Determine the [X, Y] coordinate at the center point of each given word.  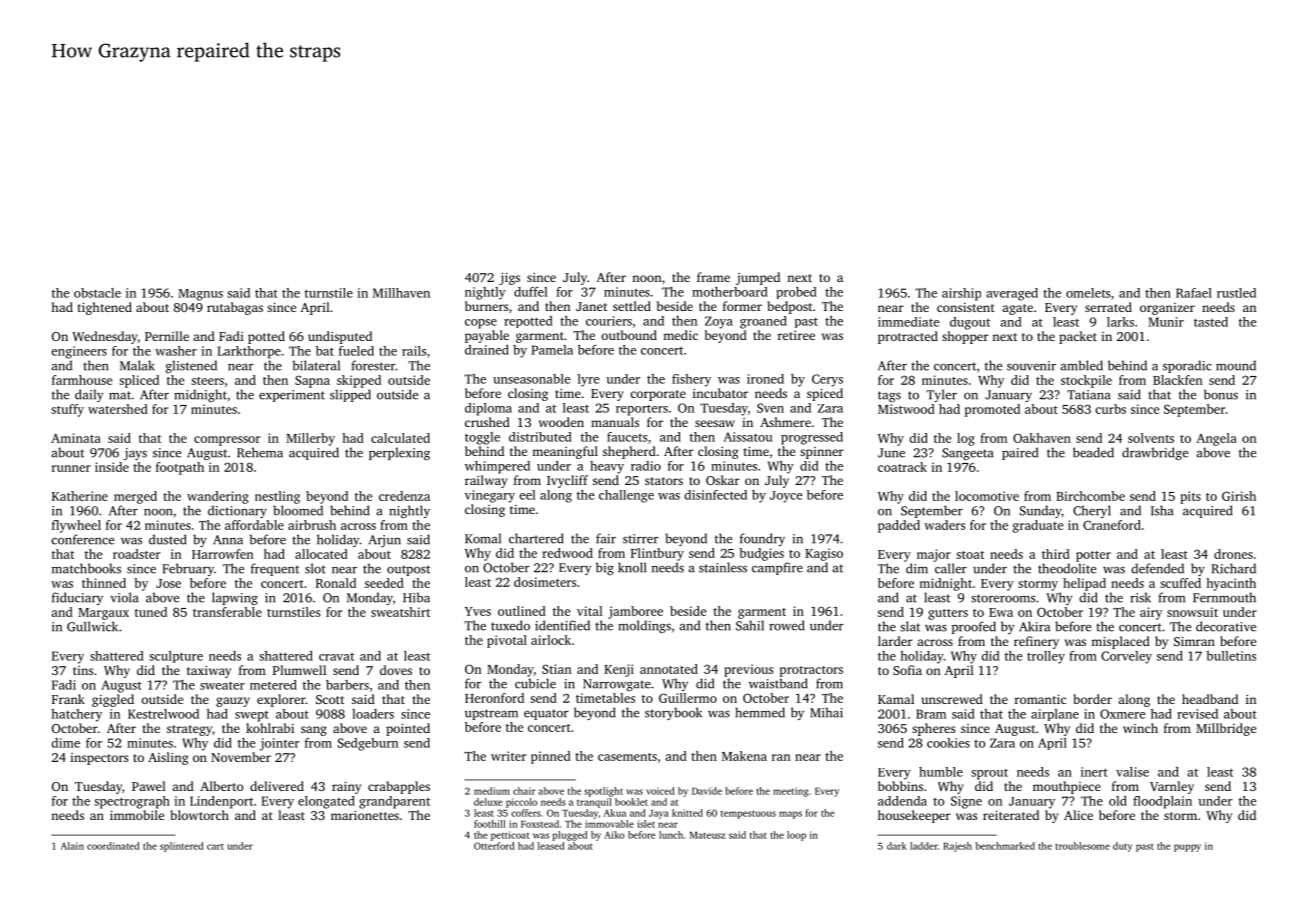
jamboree [635, 612]
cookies [948, 743]
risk [1140, 597]
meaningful [565, 452]
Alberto [221, 786]
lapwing [235, 598]
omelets [1088, 293]
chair [524, 791]
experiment [292, 396]
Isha [1162, 510]
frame [713, 277]
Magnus [200, 295]
